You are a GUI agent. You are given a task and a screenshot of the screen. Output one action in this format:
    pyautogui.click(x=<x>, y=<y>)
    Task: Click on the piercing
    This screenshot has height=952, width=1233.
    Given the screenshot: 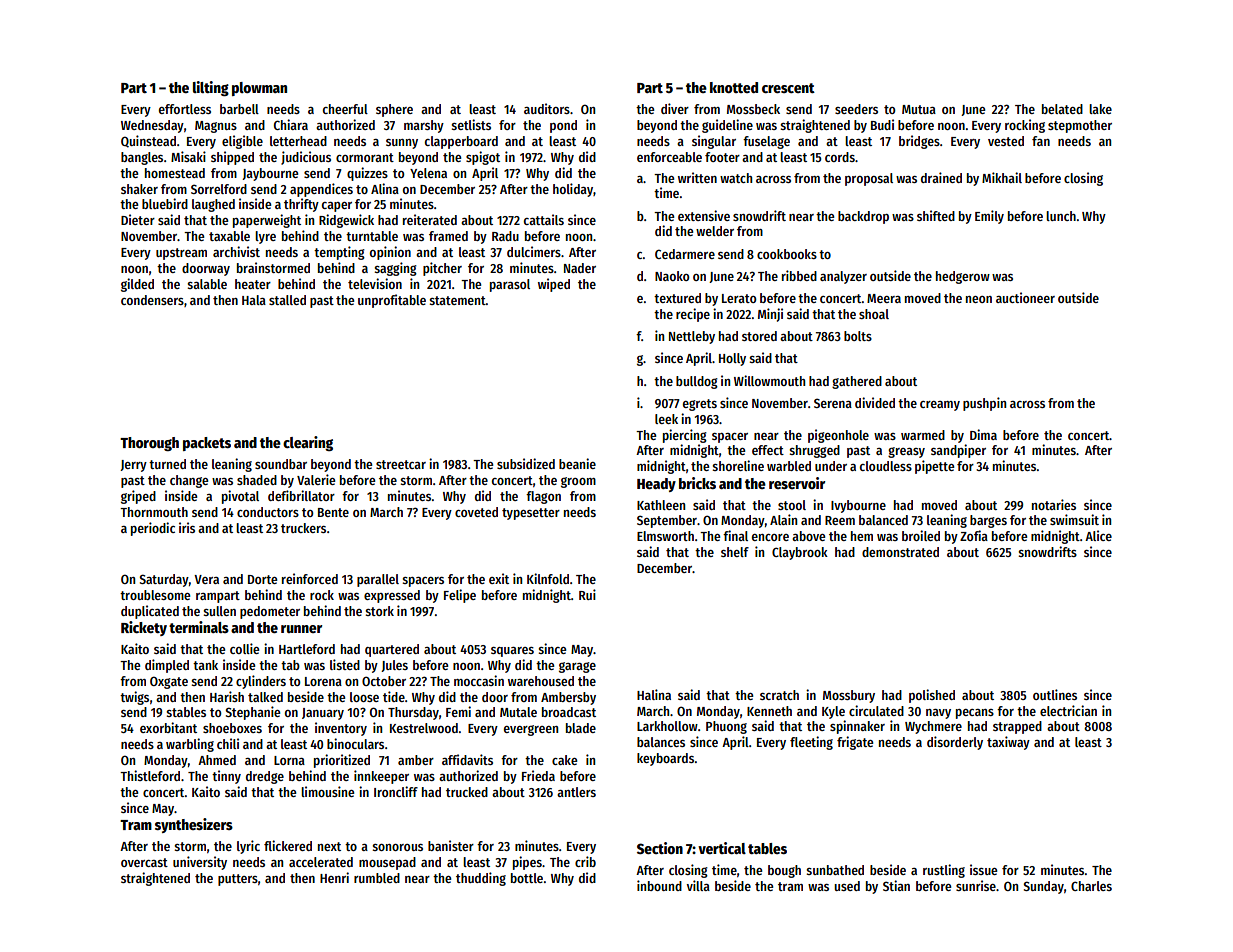 What is the action you would take?
    pyautogui.click(x=685, y=436)
